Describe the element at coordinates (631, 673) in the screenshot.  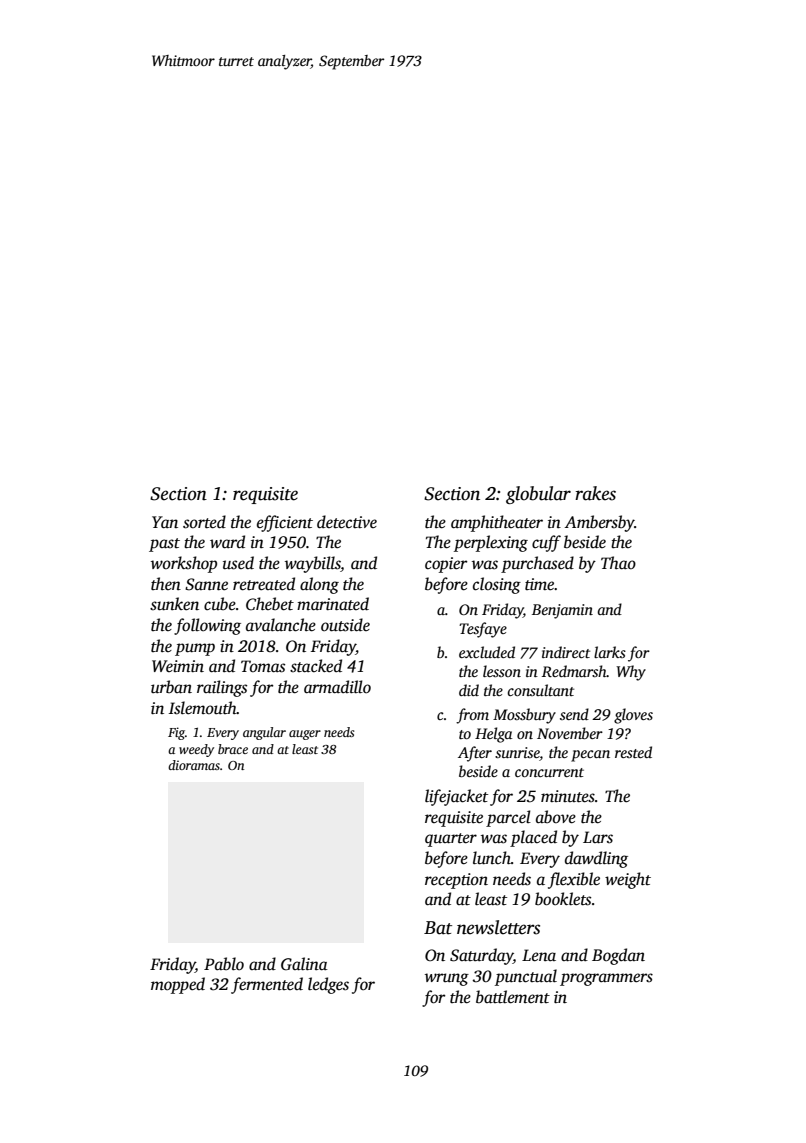
I see `Why` at that location.
